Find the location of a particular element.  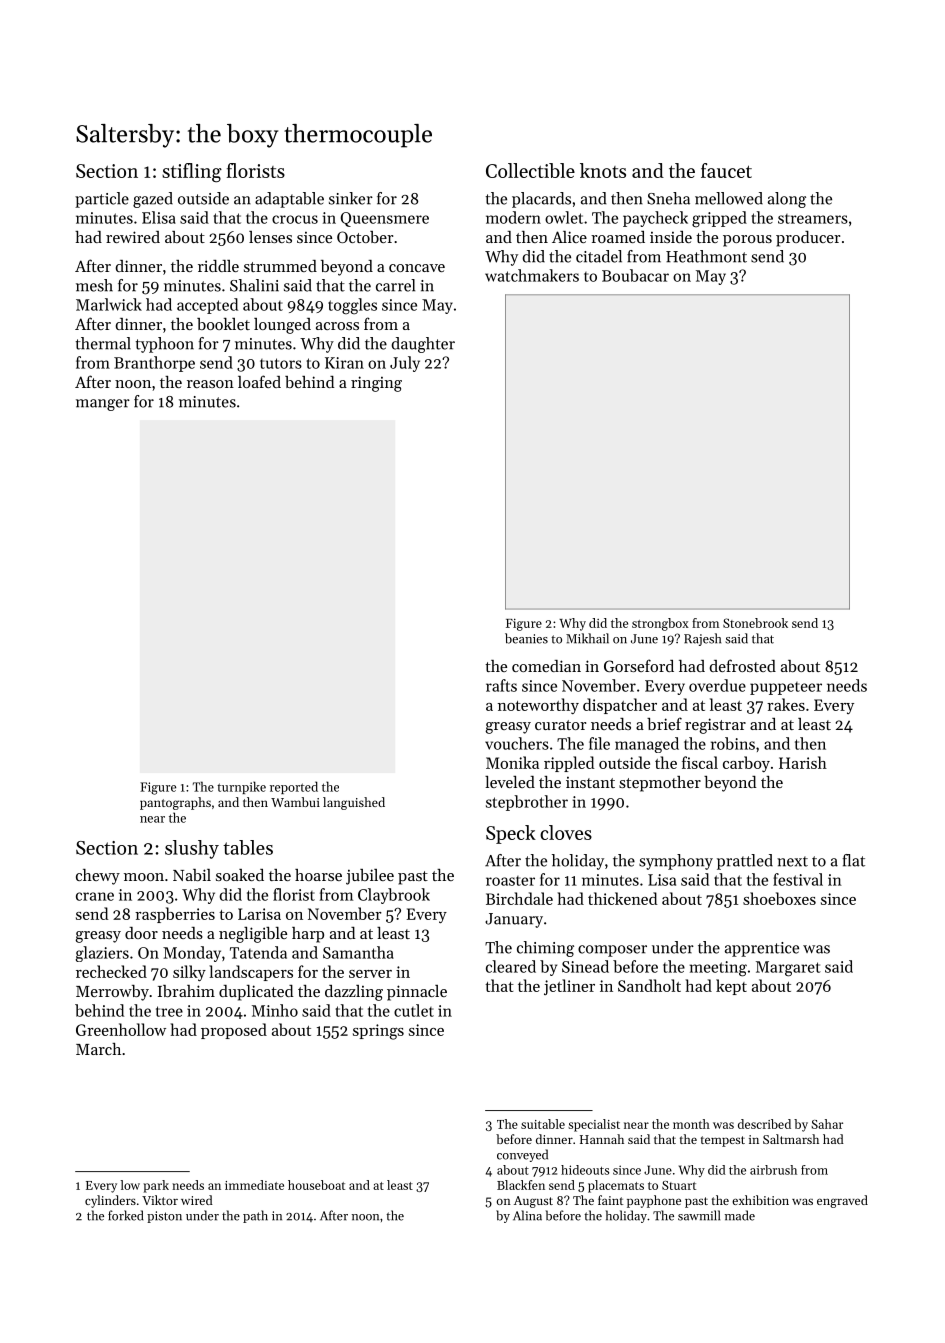

thickened is located at coordinates (623, 898).
